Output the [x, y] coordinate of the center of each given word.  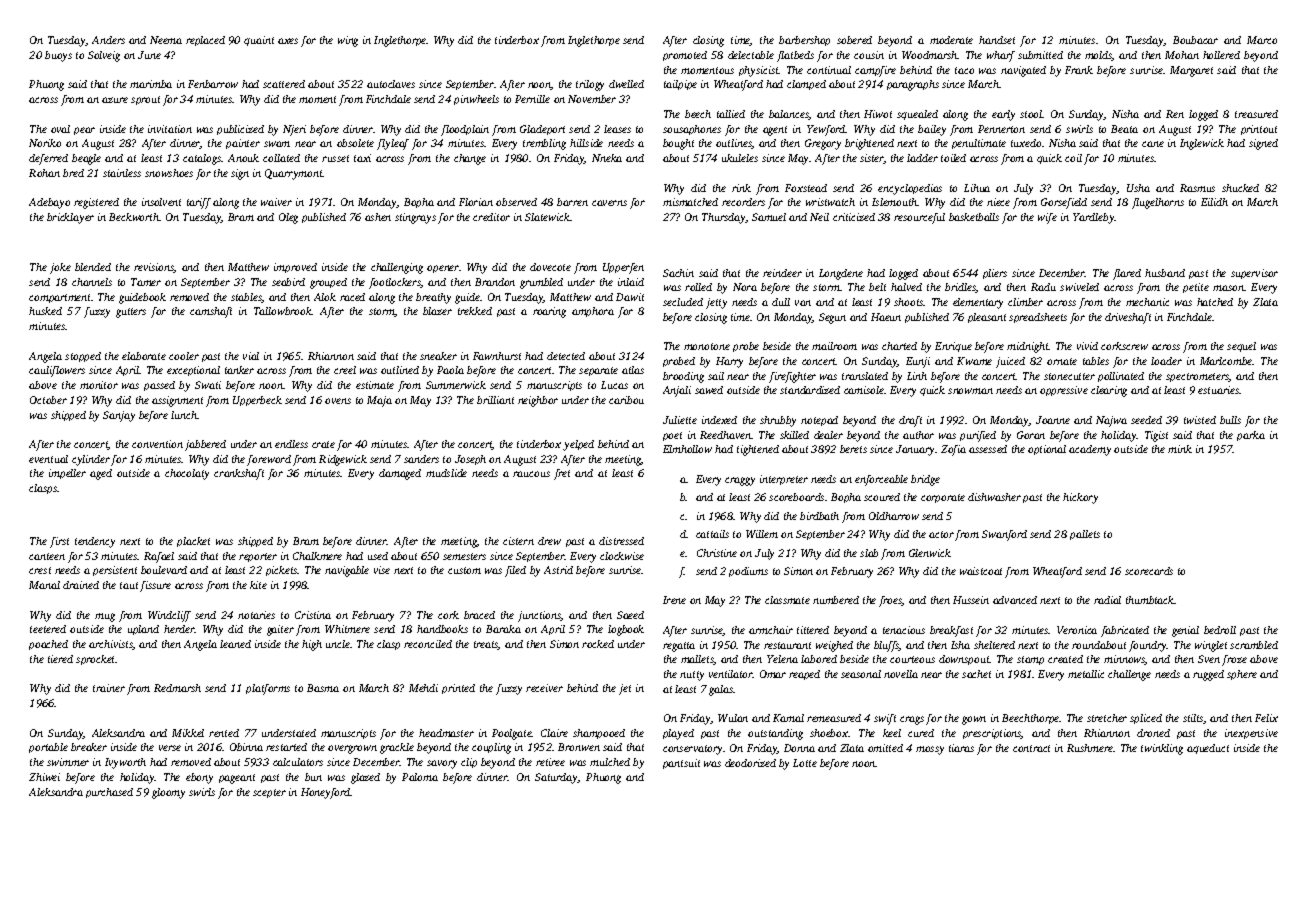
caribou [626, 400]
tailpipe [680, 85]
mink [1180, 449]
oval [60, 129]
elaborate [144, 356]
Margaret [1191, 71]
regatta [679, 647]
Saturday [556, 778]
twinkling [1162, 749]
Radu [1043, 287]
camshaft [211, 312]
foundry [1148, 646]
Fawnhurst [497, 356]
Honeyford [326, 793]
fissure [155, 586]
